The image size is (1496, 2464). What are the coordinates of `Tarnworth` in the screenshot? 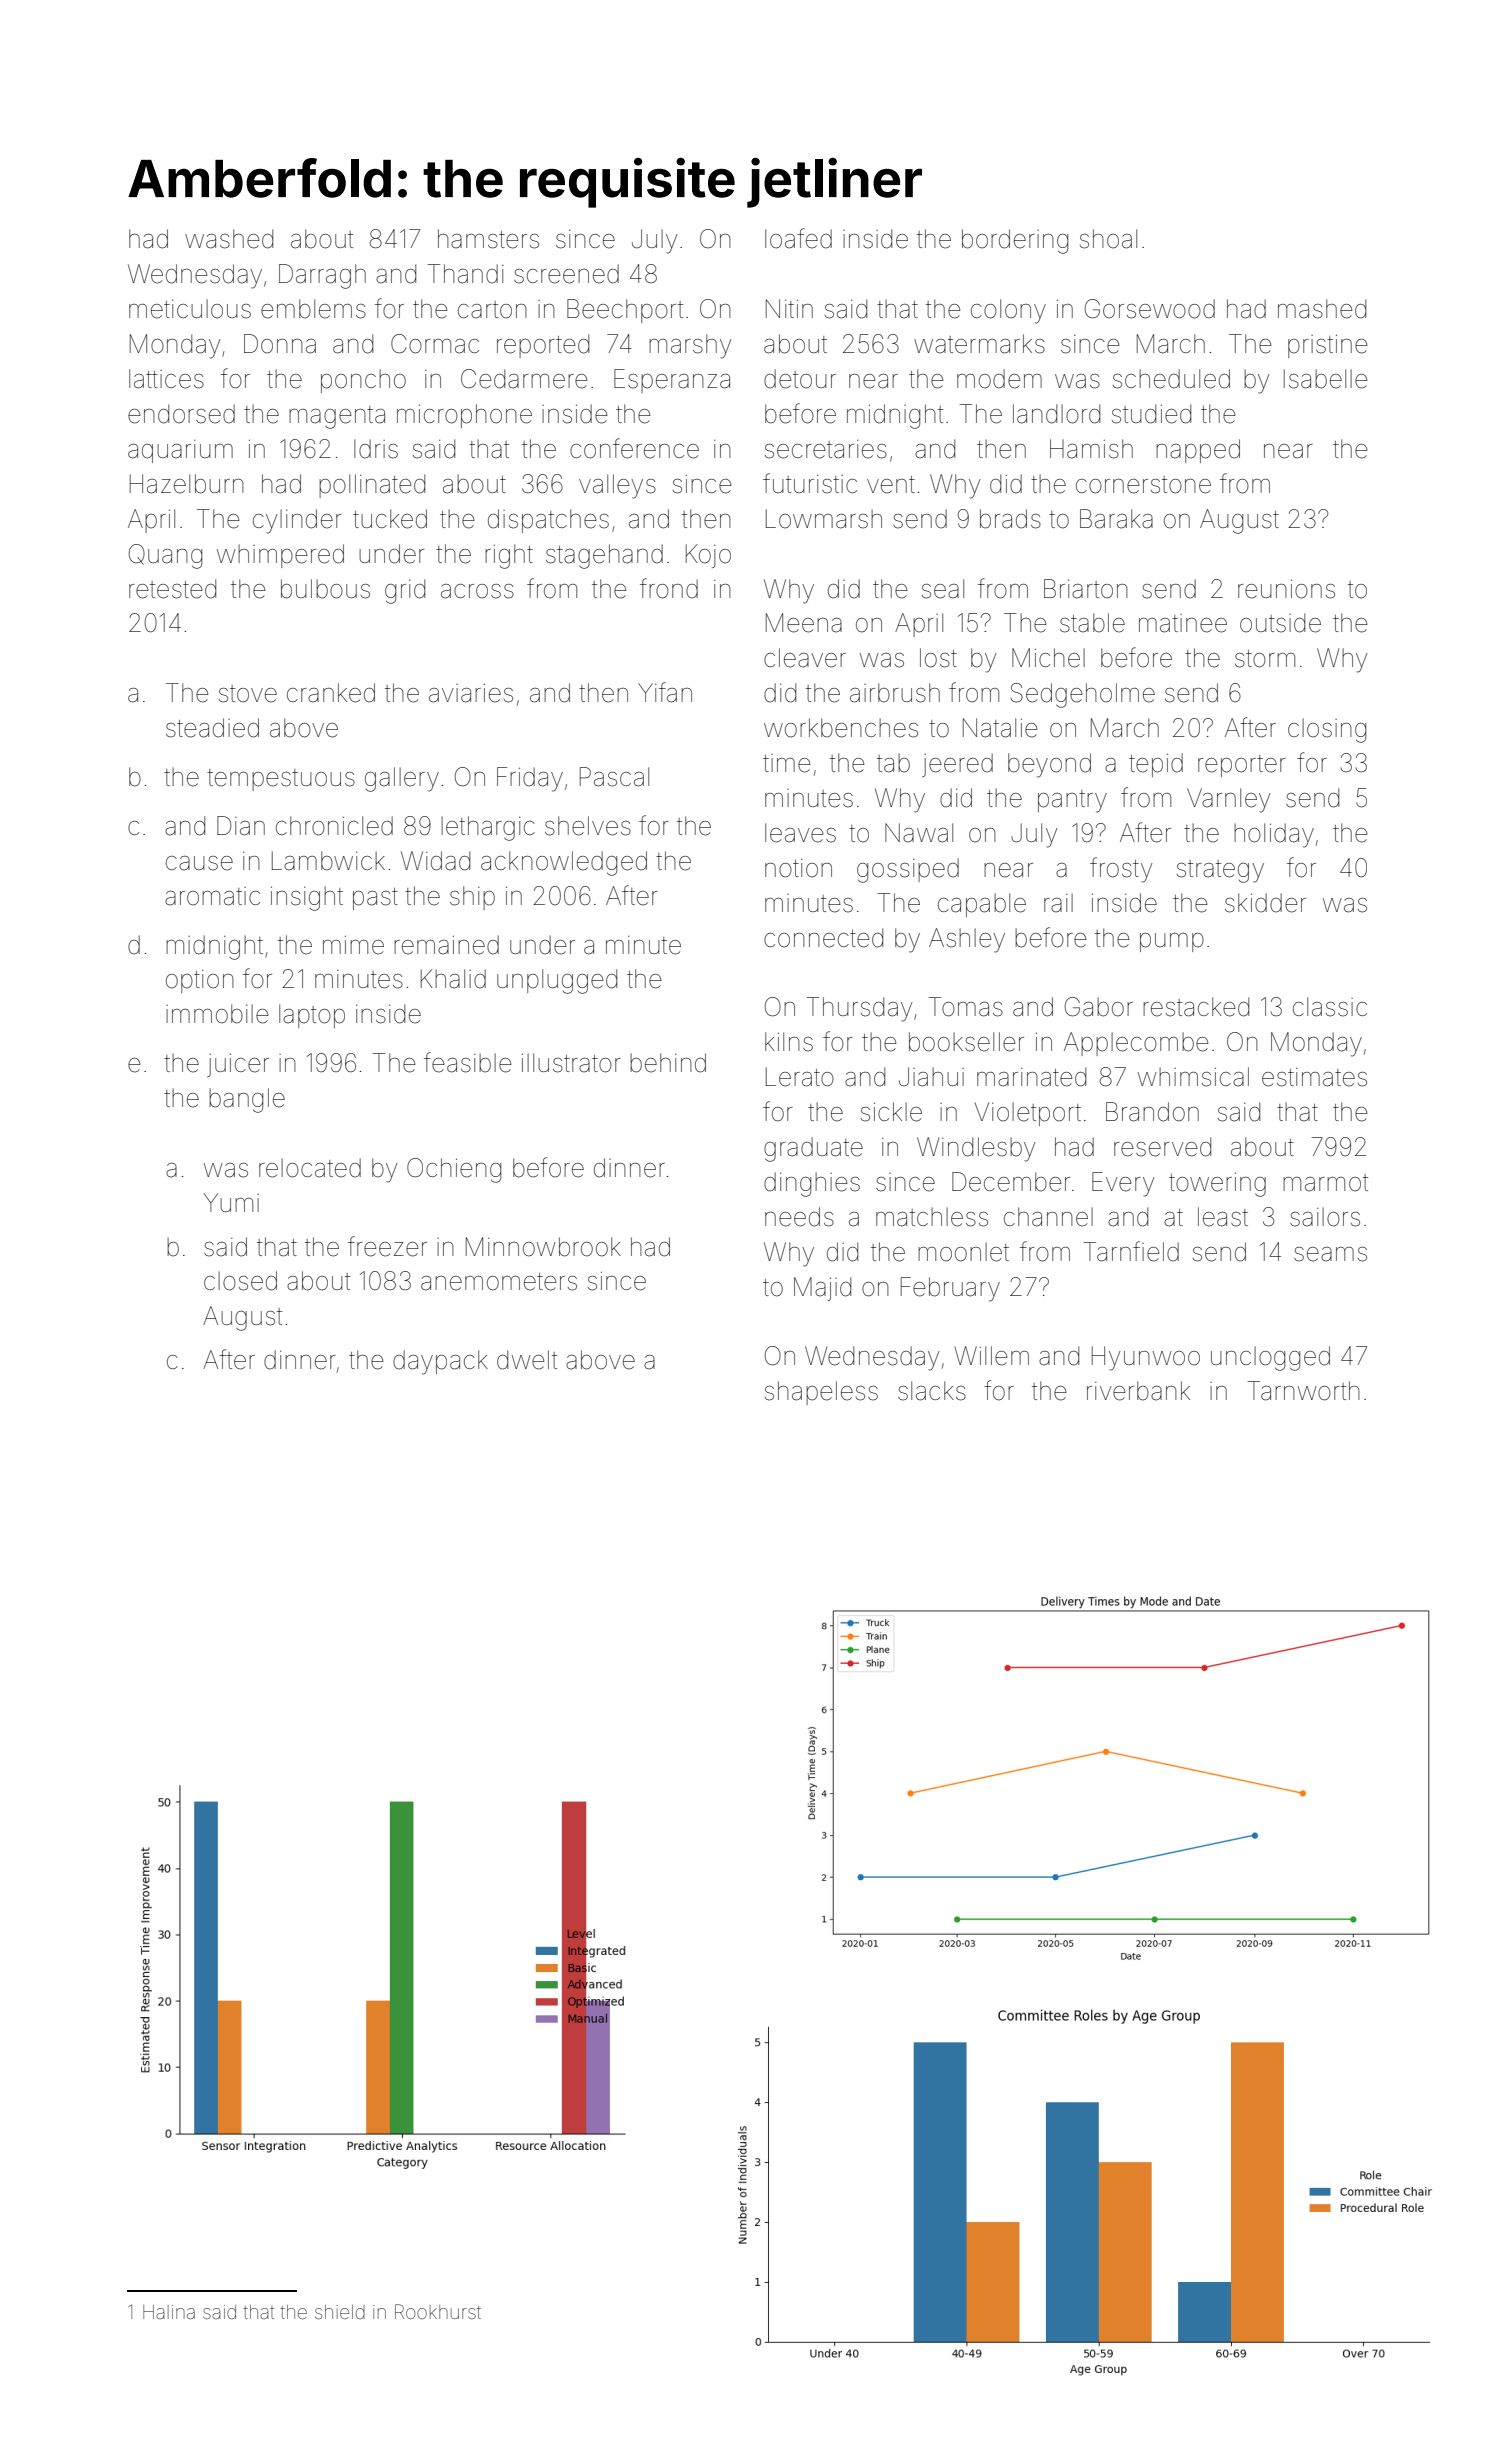 It's located at (1303, 1391).
